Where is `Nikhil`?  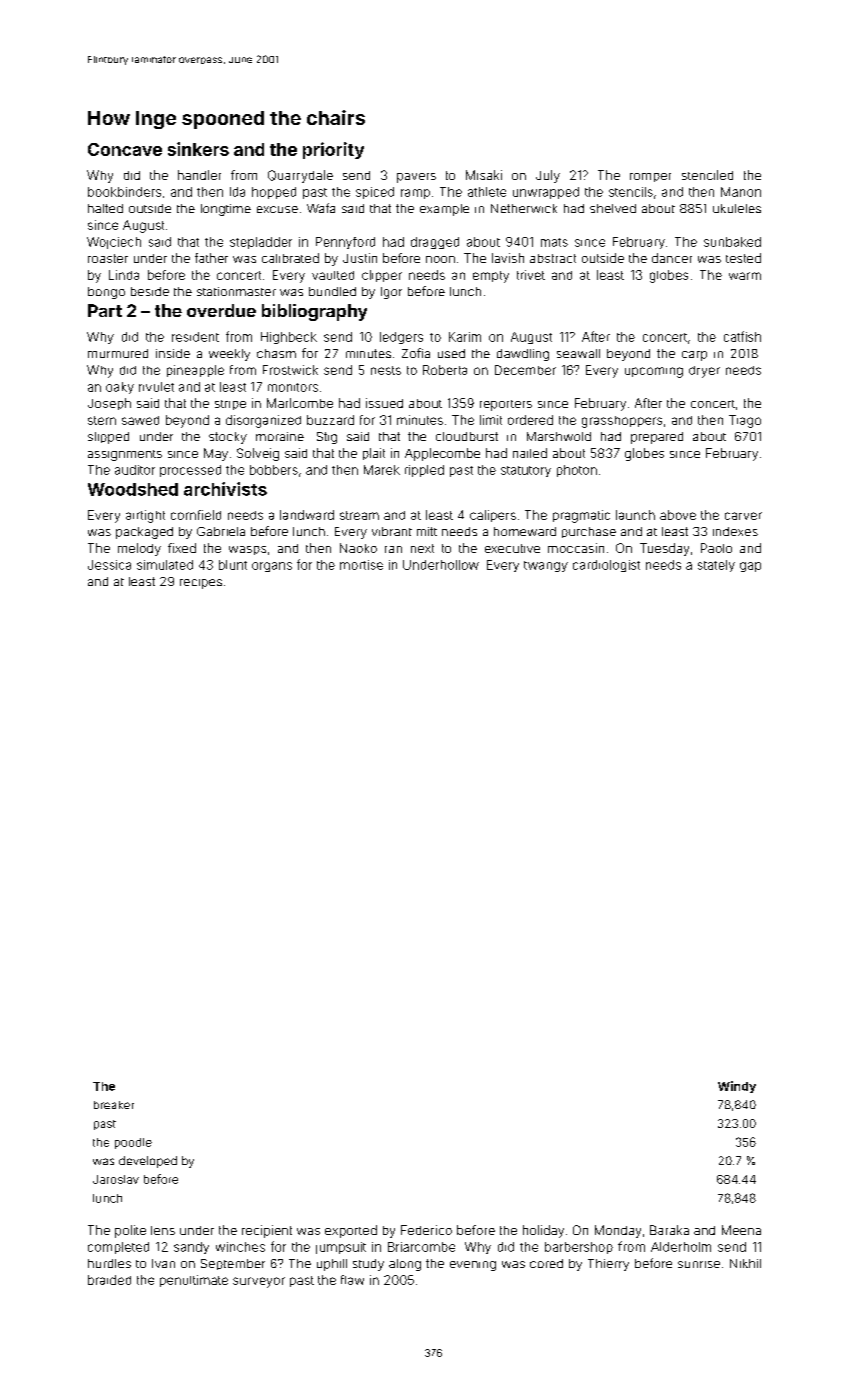
Nikhil is located at coordinates (745, 1263).
